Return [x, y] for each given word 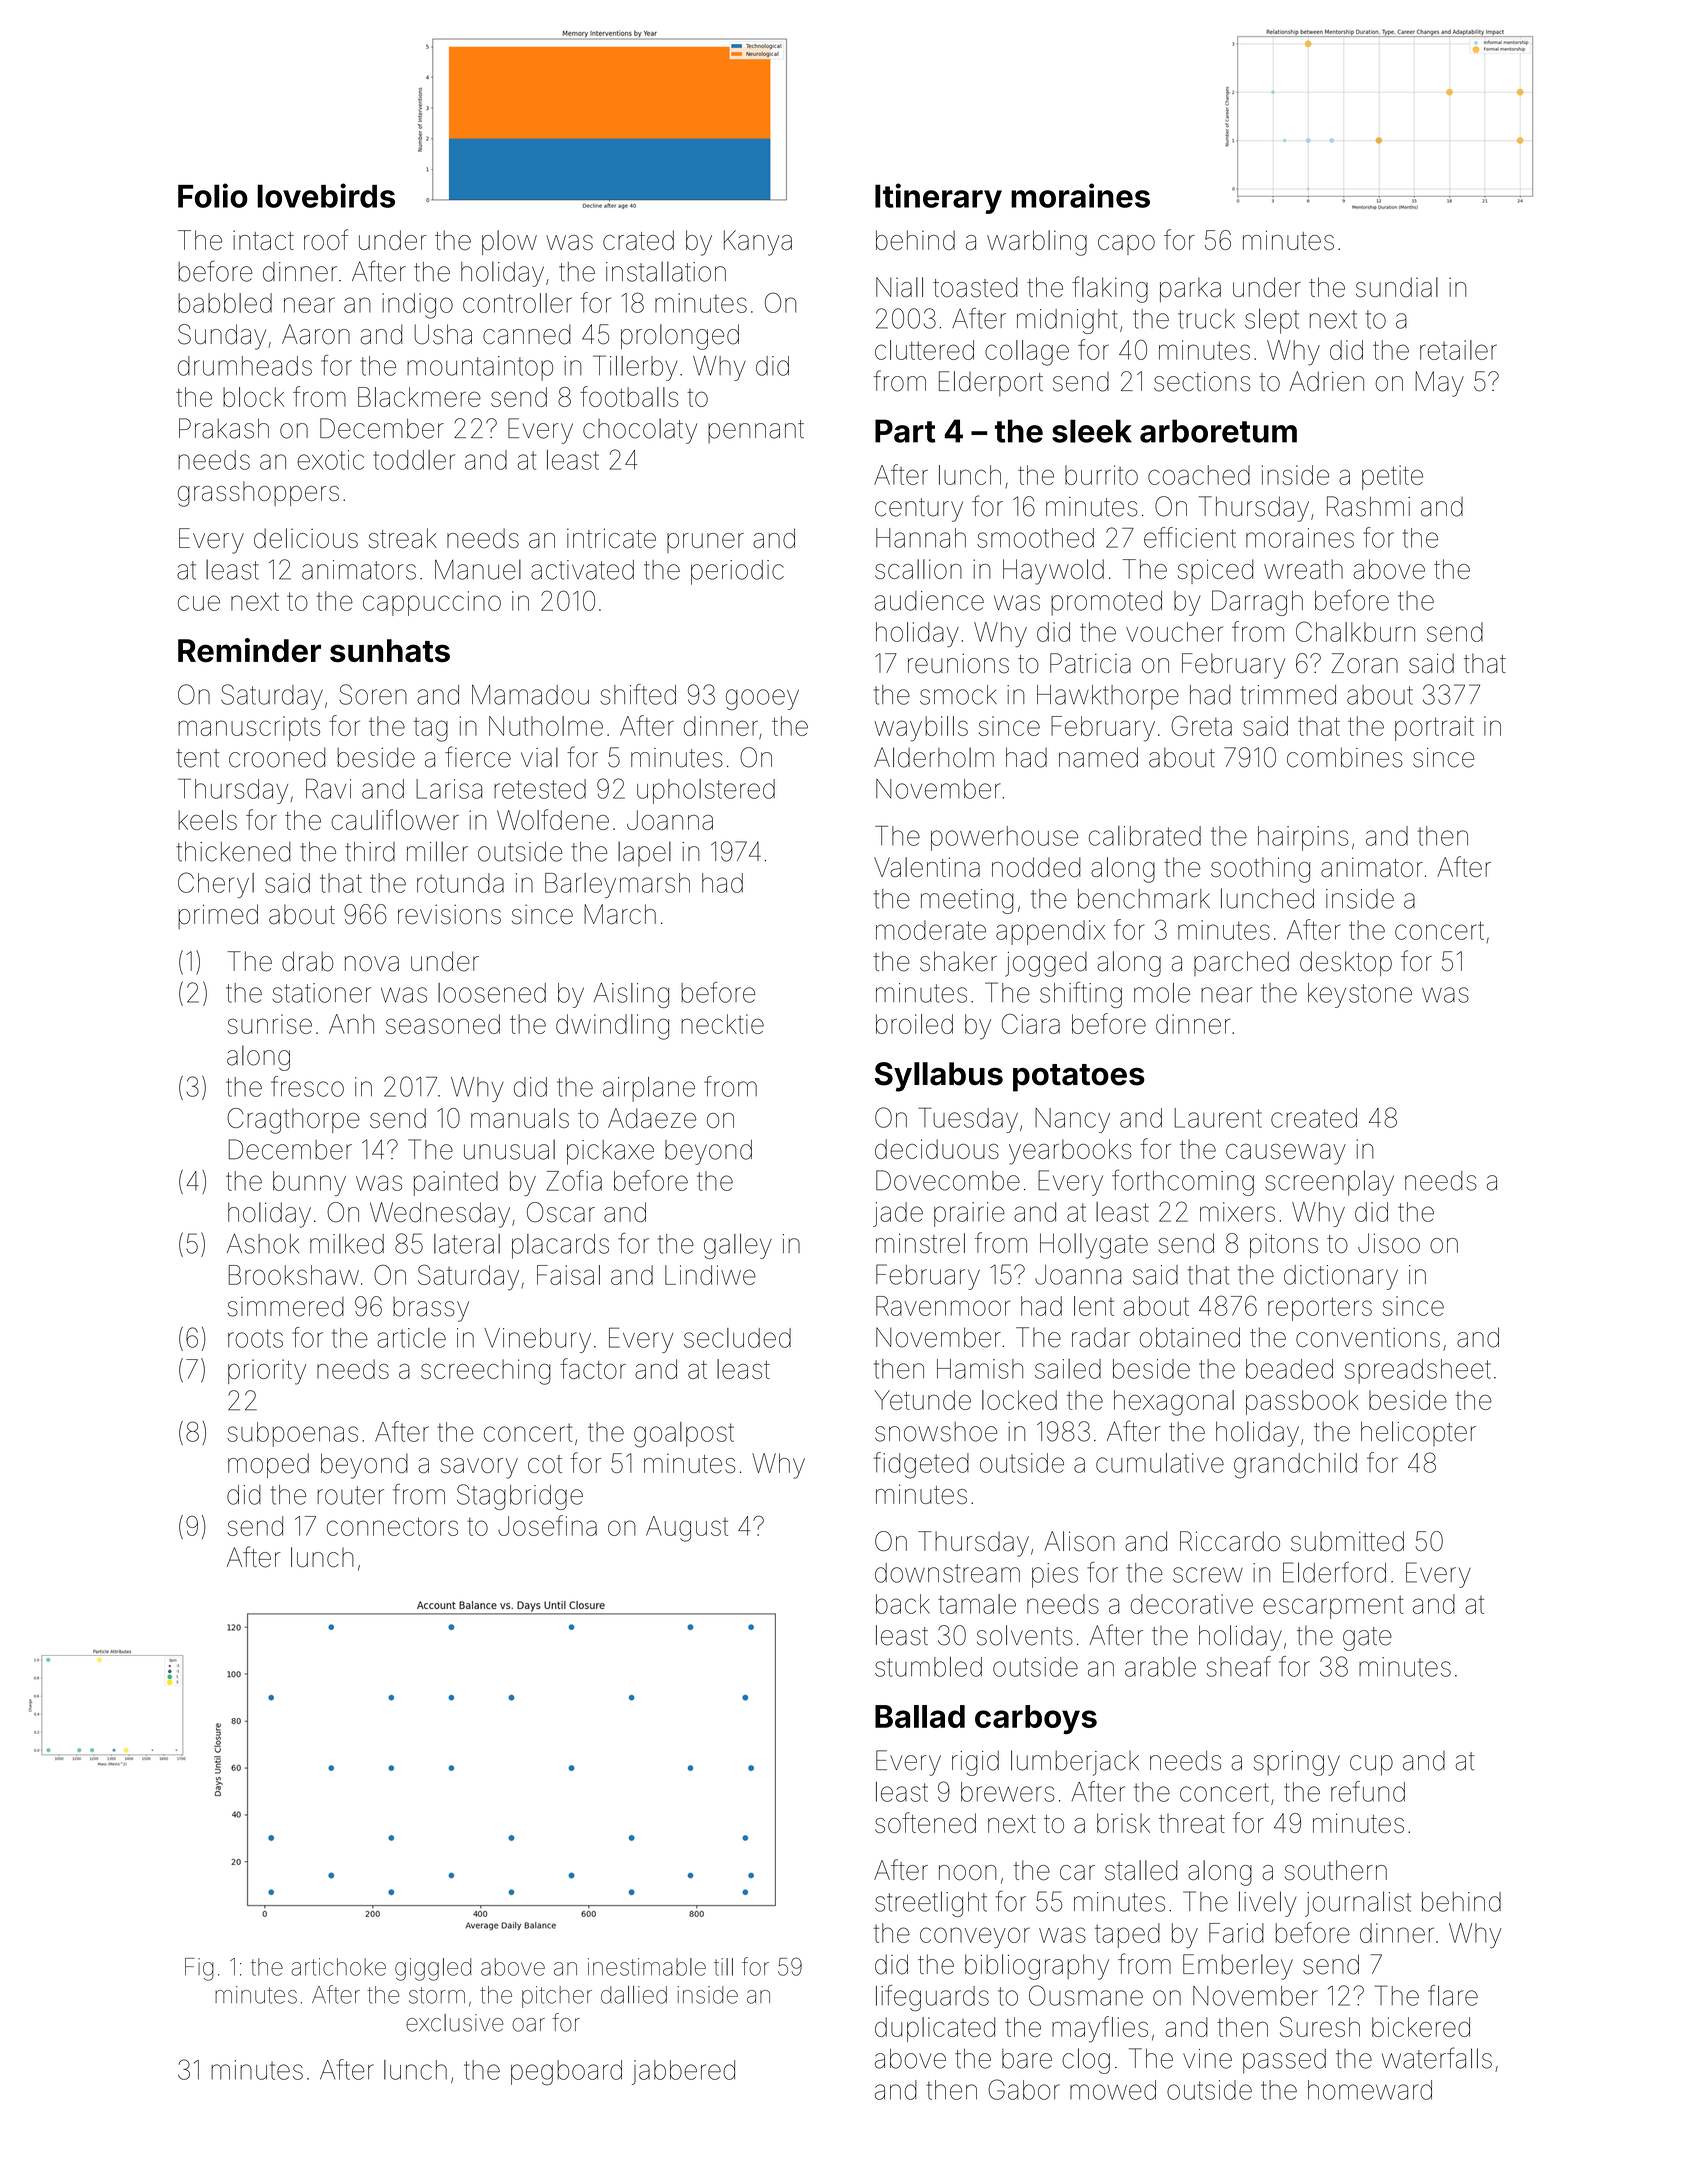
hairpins [1303, 838]
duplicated [935, 2029]
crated [638, 240]
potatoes [1079, 1078]
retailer [1458, 350]
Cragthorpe [293, 1121]
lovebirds [326, 195]
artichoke [339, 1967]
